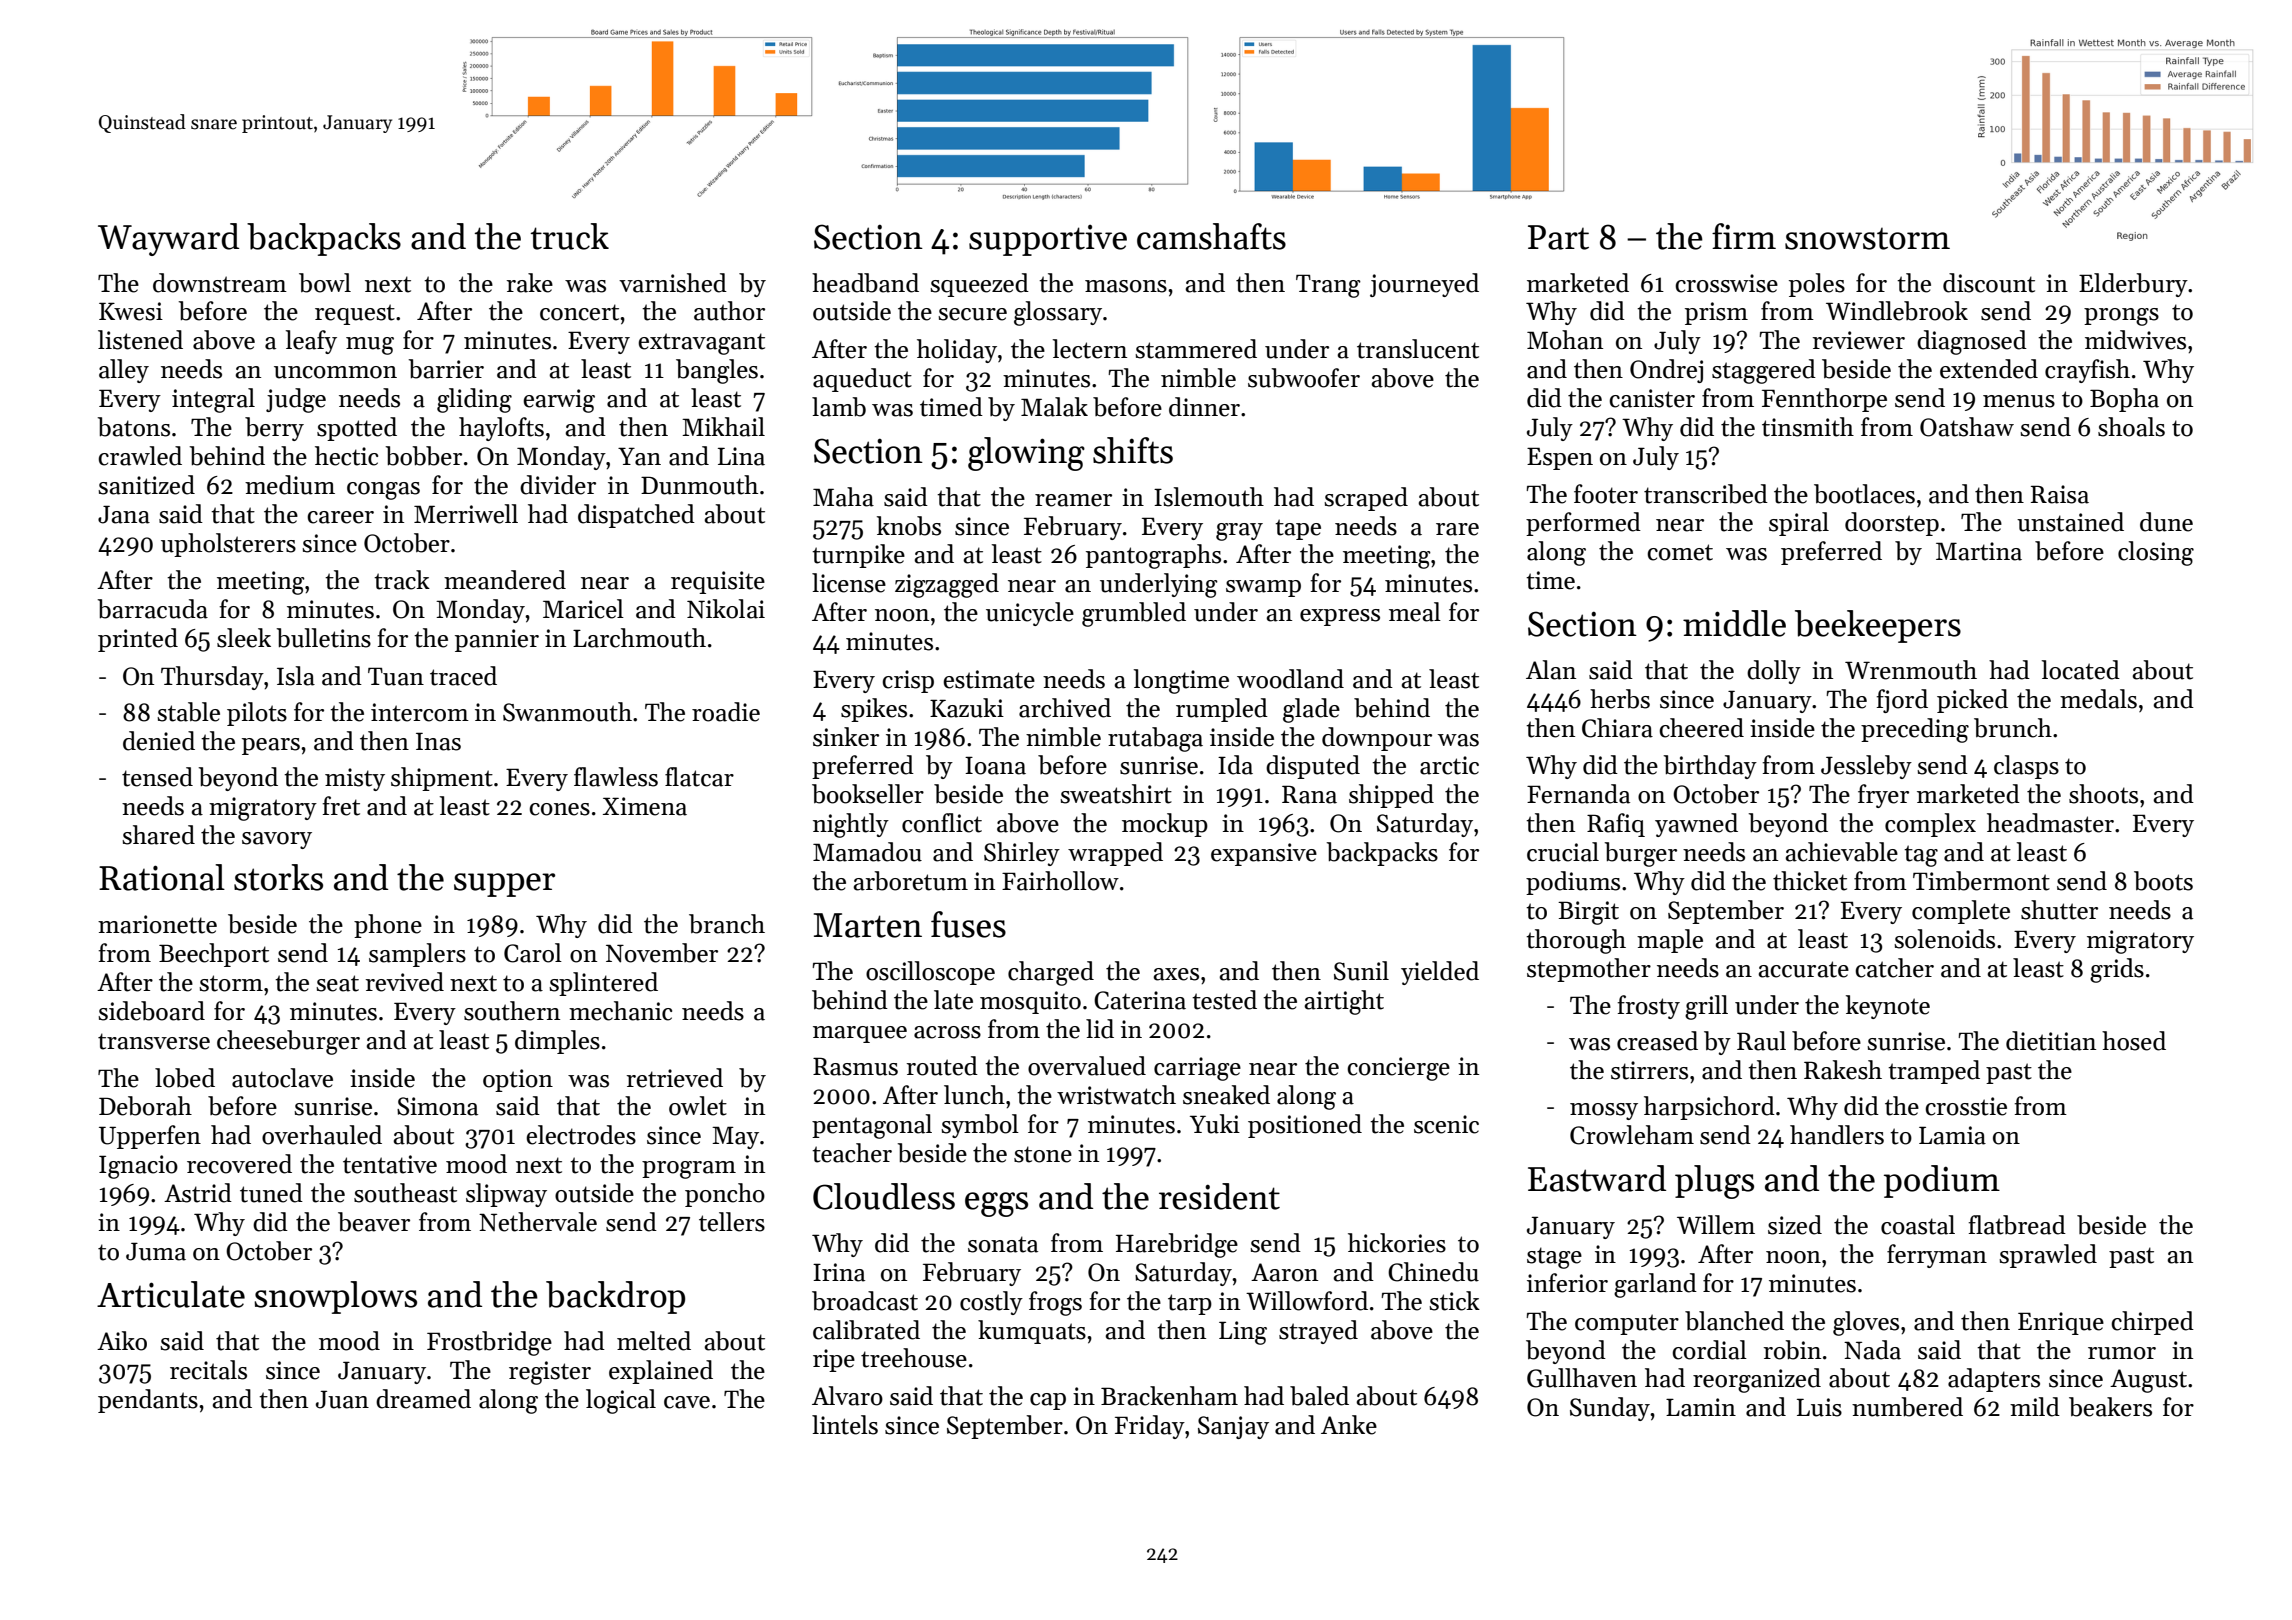 Image resolution: width=2292 pixels, height=1620 pixels. Describe the element at coordinates (1022, 854) in the image. I see `Shirley` at that location.
